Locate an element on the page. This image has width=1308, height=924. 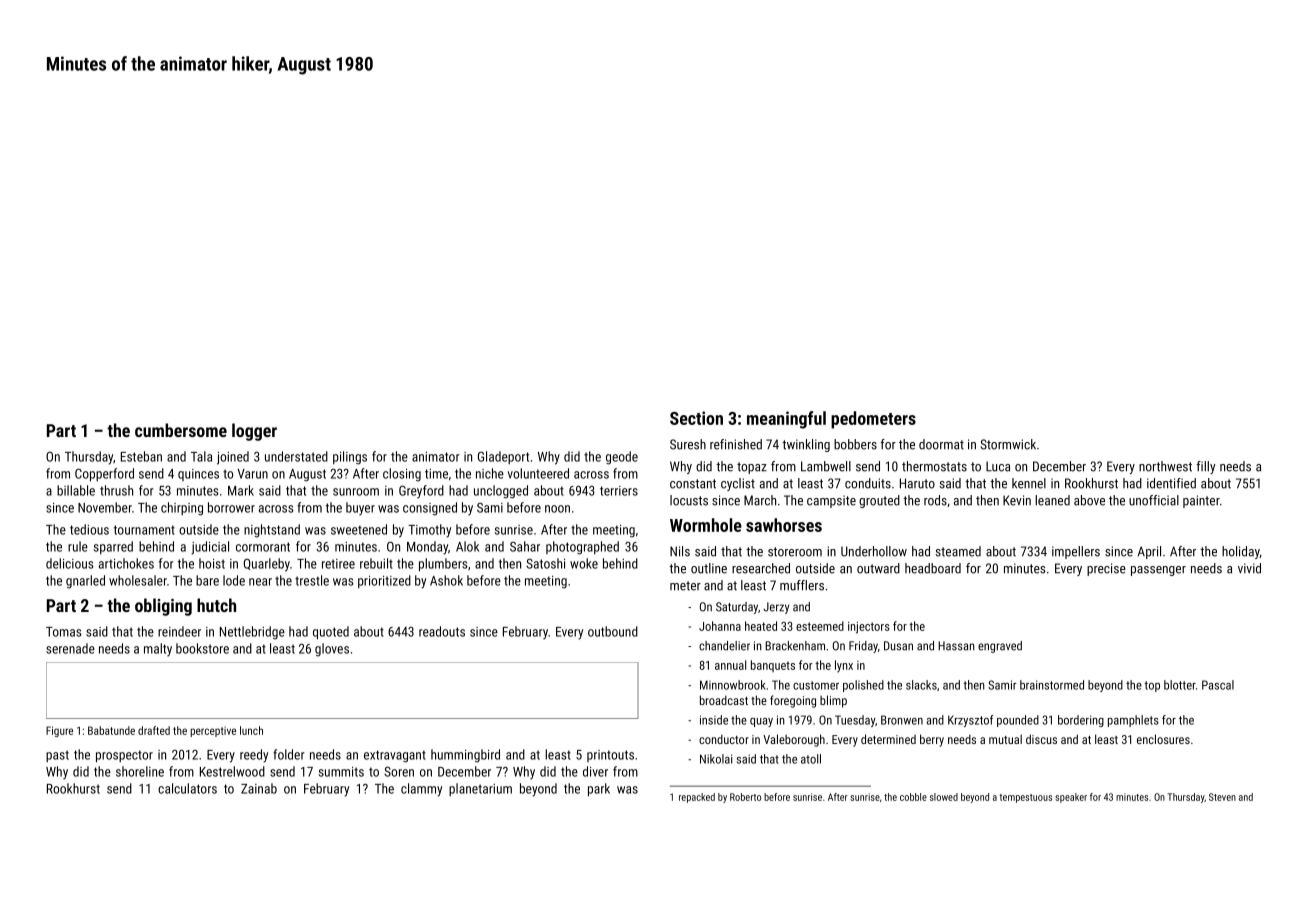
engraved is located at coordinates (1000, 647).
